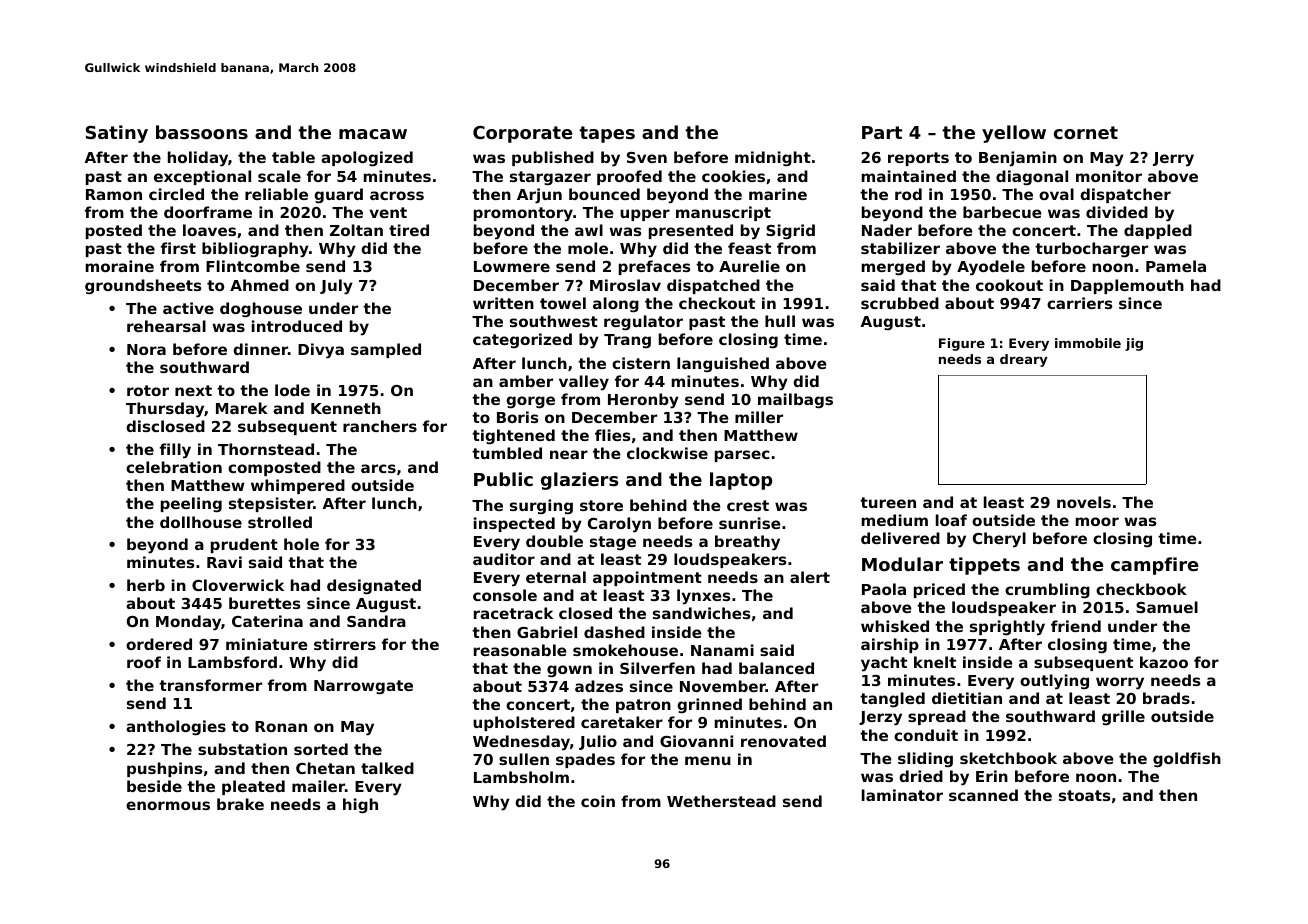  Describe the element at coordinates (939, 590) in the screenshot. I see `priced` at that location.
